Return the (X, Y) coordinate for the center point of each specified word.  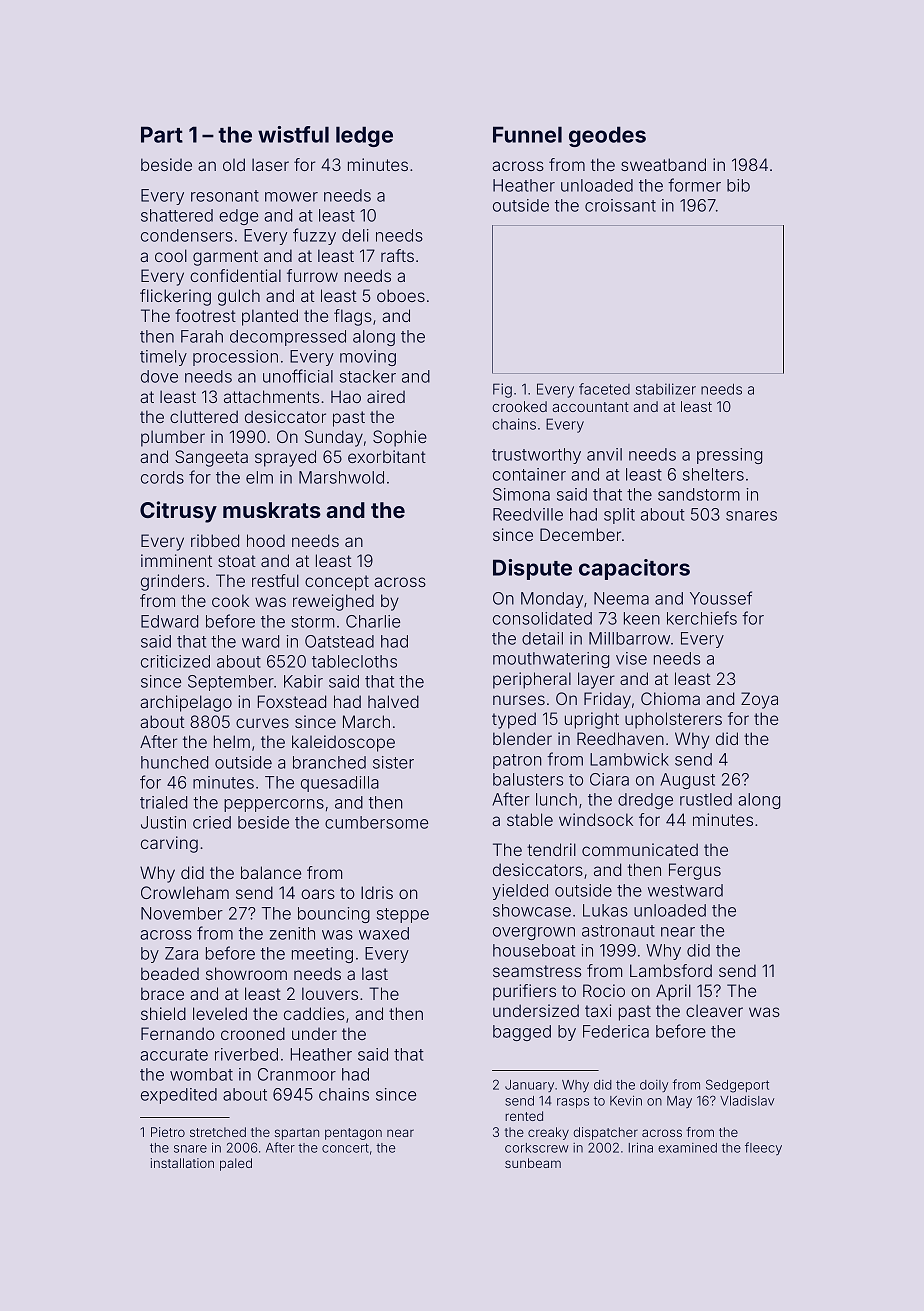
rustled (706, 799)
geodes (607, 136)
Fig (502, 390)
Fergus (695, 871)
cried (212, 822)
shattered (177, 215)
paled (236, 1164)
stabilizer (666, 389)
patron (517, 761)
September (231, 683)
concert (345, 1148)
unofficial (298, 376)
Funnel (527, 134)
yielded (520, 892)
